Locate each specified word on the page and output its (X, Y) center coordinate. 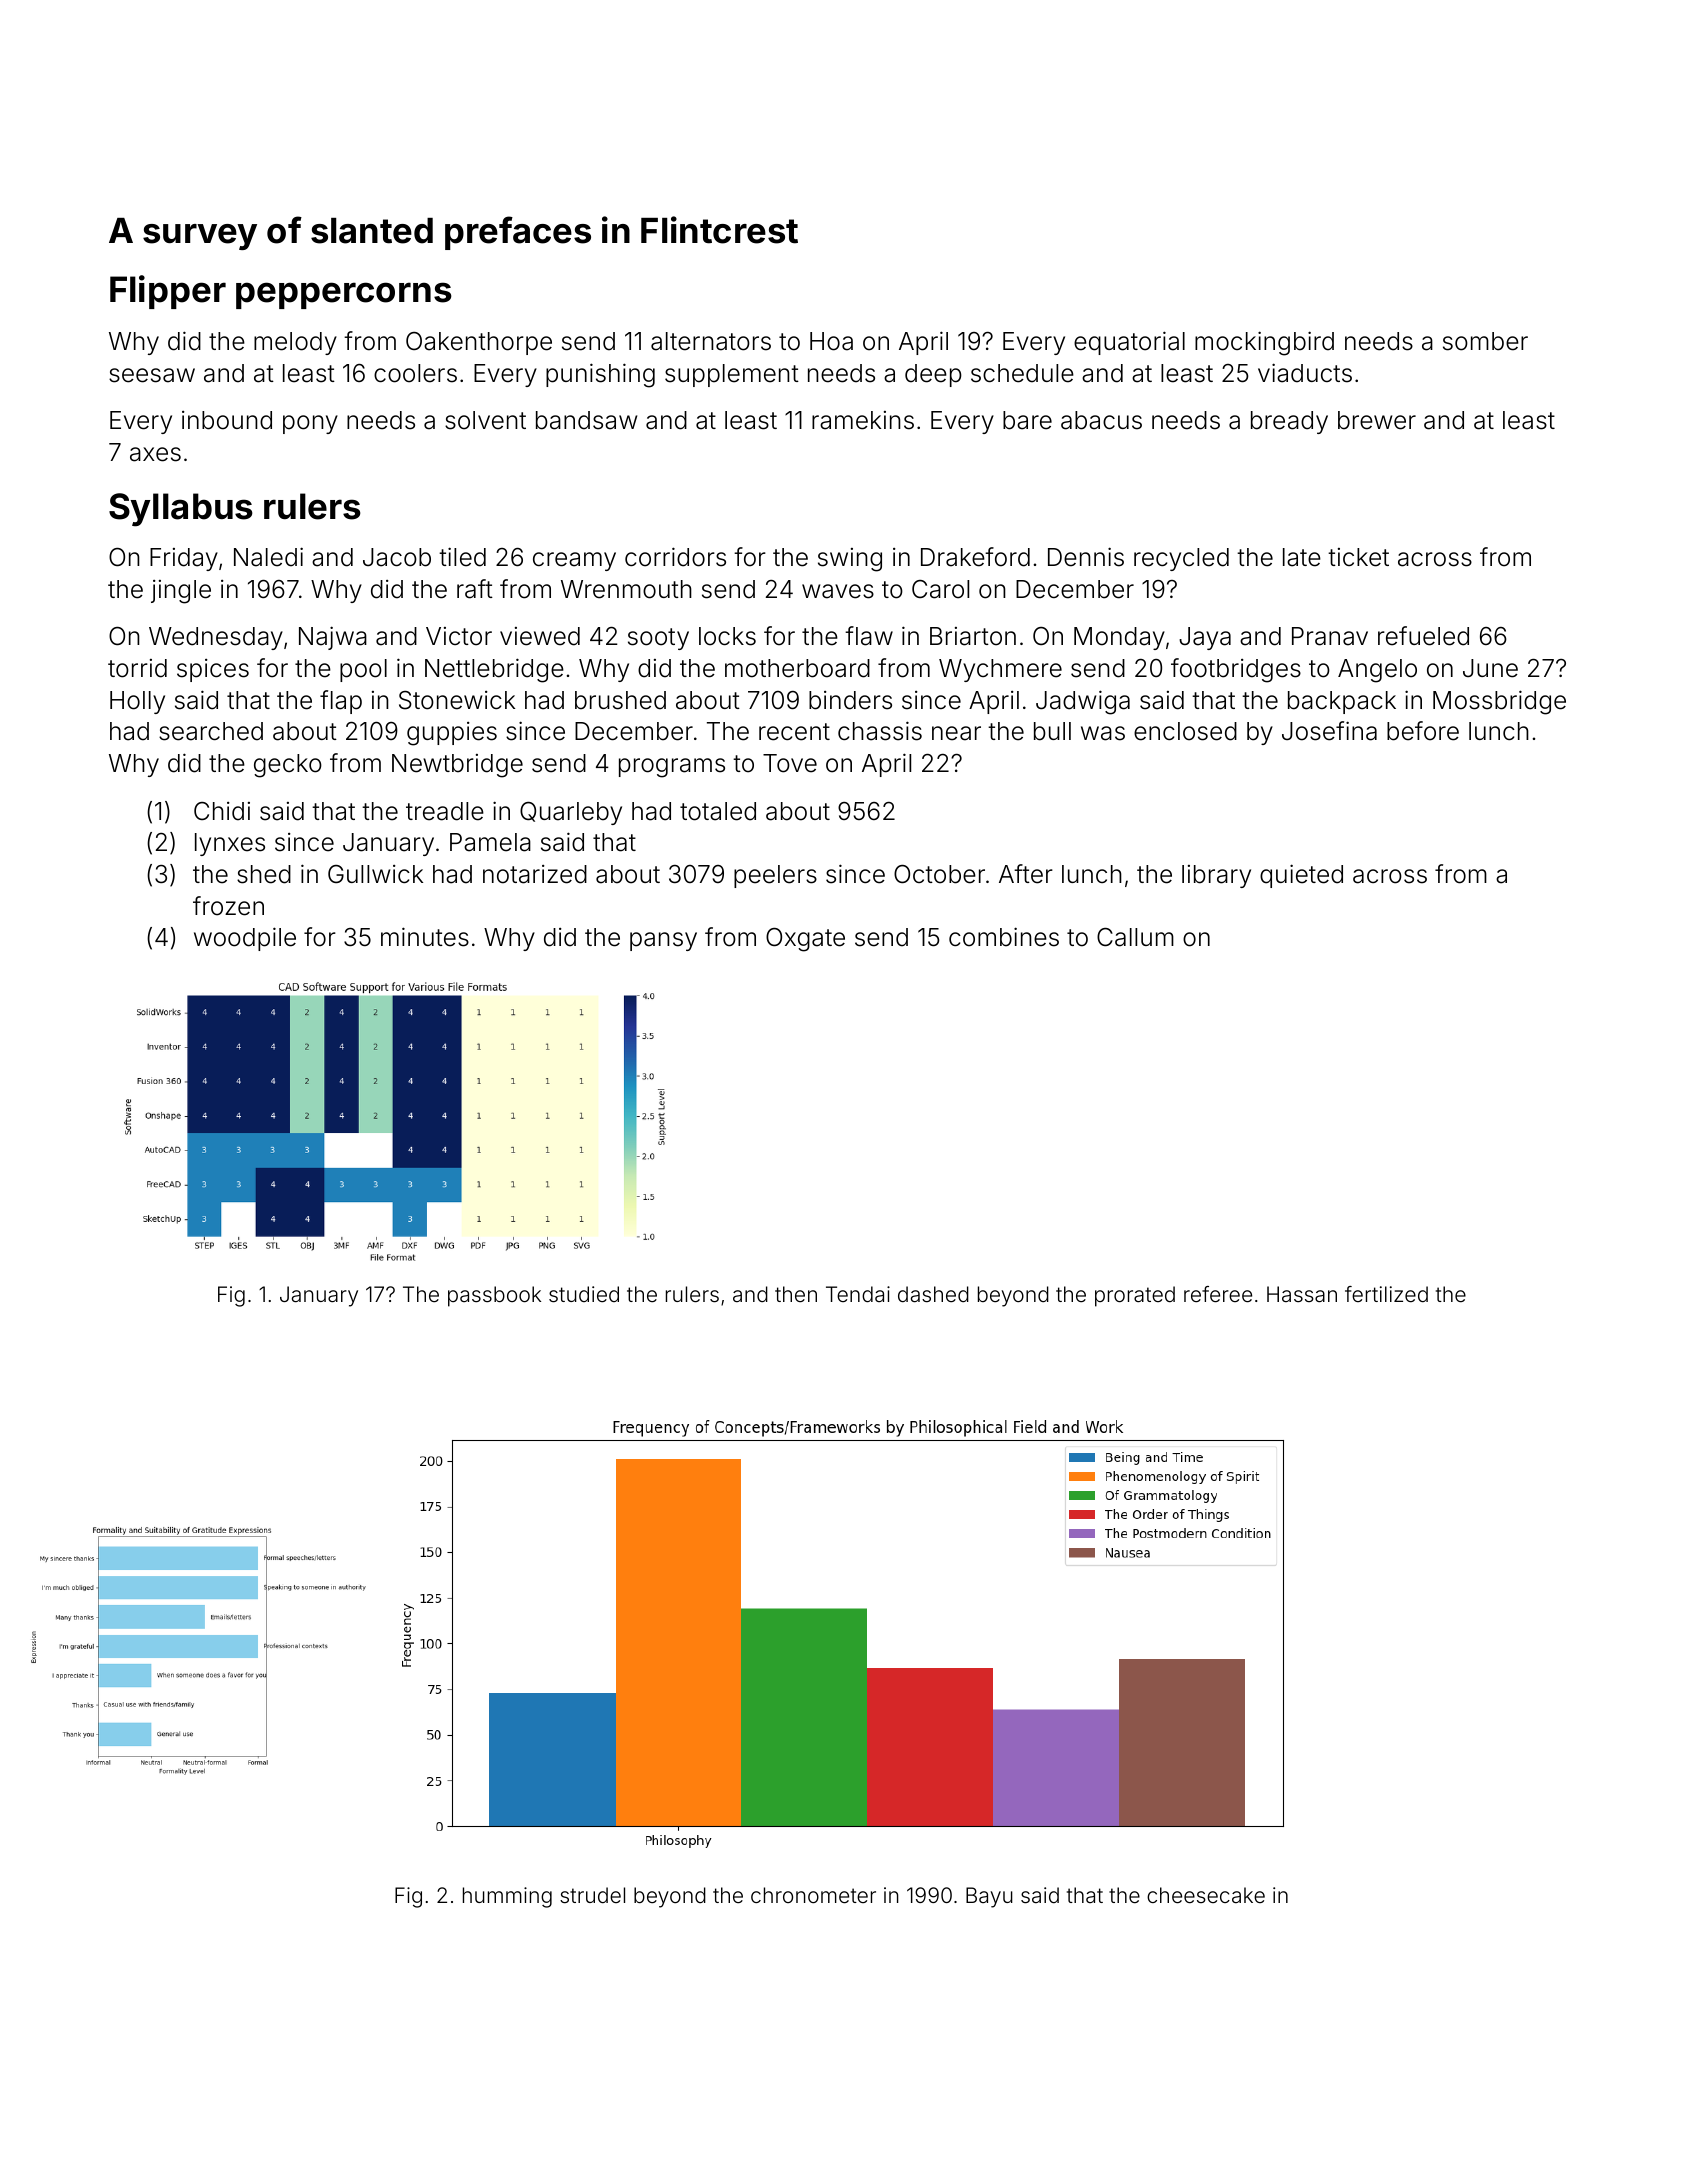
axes (155, 454)
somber (1485, 341)
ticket (1358, 557)
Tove (790, 763)
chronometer (813, 1895)
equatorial (1129, 343)
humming (507, 1897)
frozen (228, 906)
